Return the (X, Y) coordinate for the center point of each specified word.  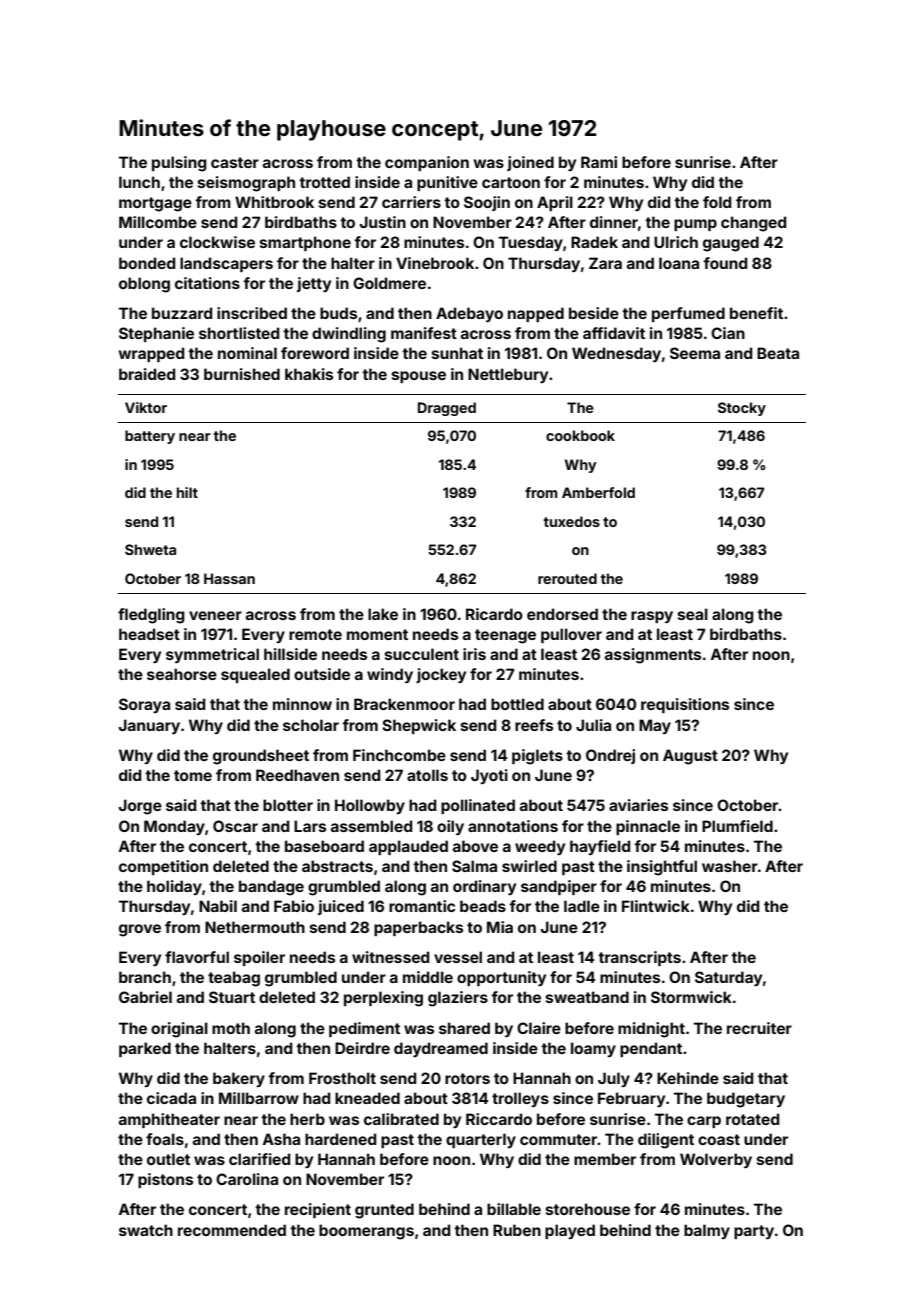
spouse (419, 377)
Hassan (229, 578)
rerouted (567, 578)
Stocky (742, 409)
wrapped (151, 354)
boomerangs (366, 1232)
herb (307, 1119)
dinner (614, 222)
